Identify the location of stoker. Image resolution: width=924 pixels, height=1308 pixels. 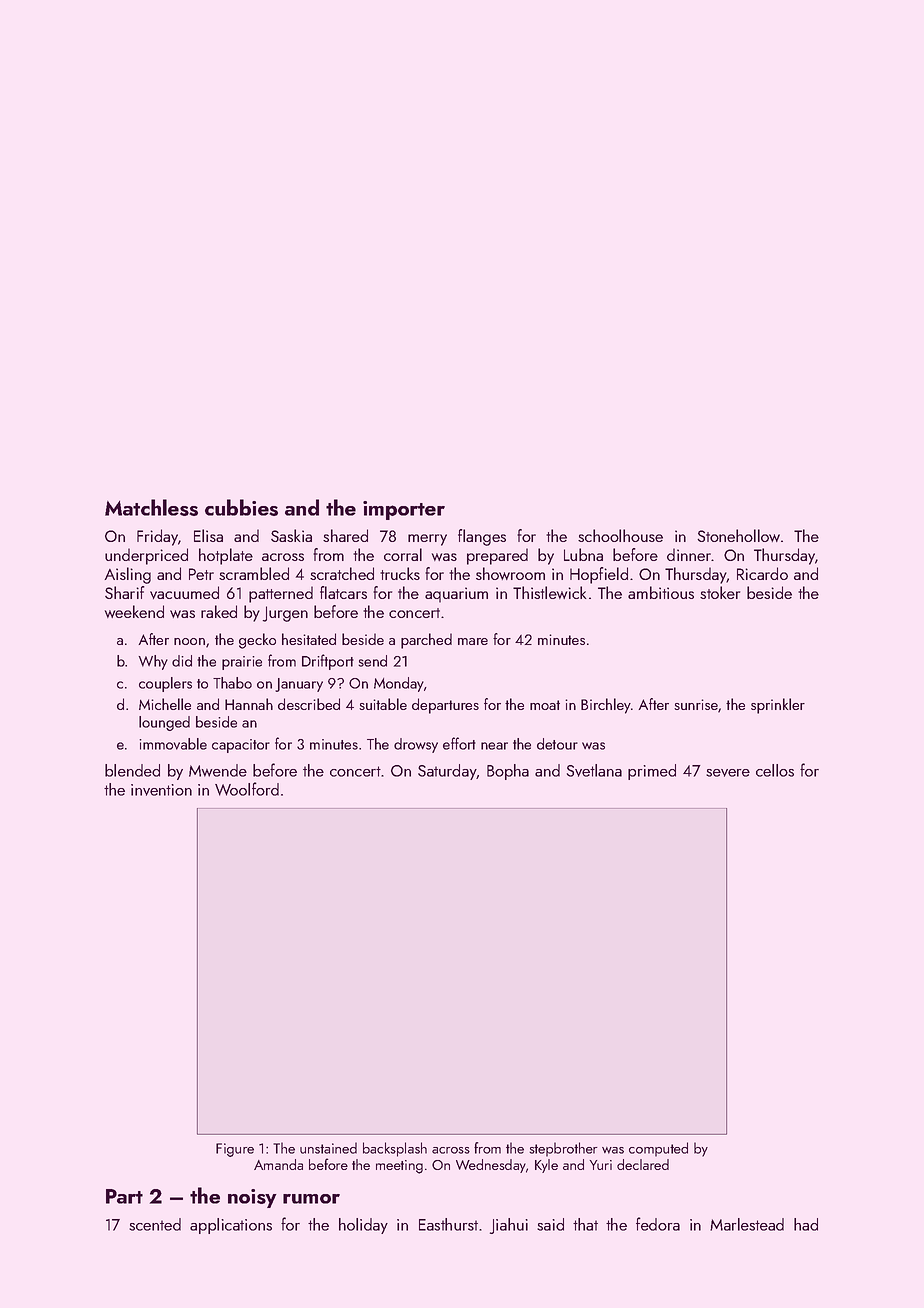
(720, 592).
